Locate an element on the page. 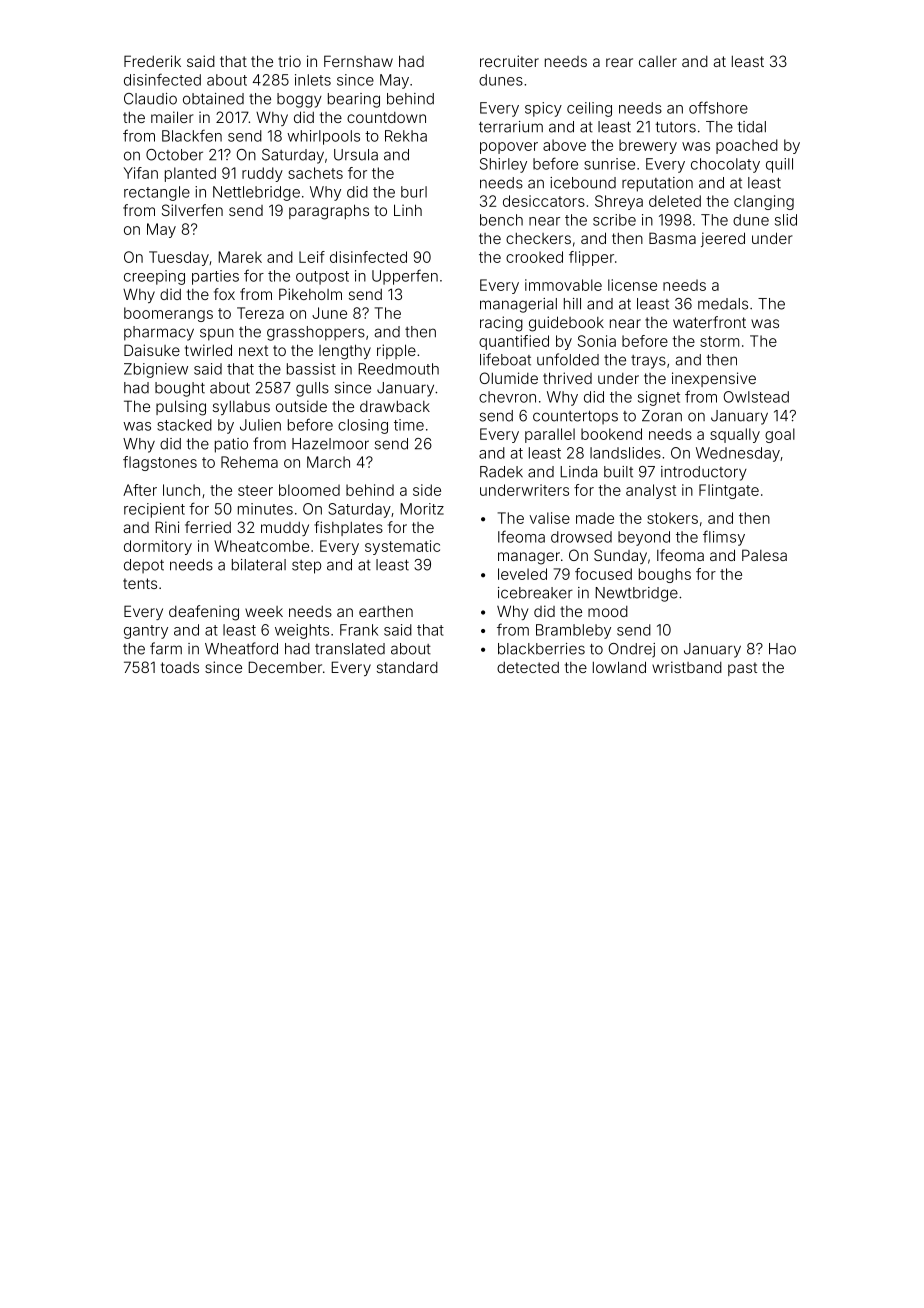 Image resolution: width=924 pixels, height=1308 pixels. lunch is located at coordinates (181, 490).
